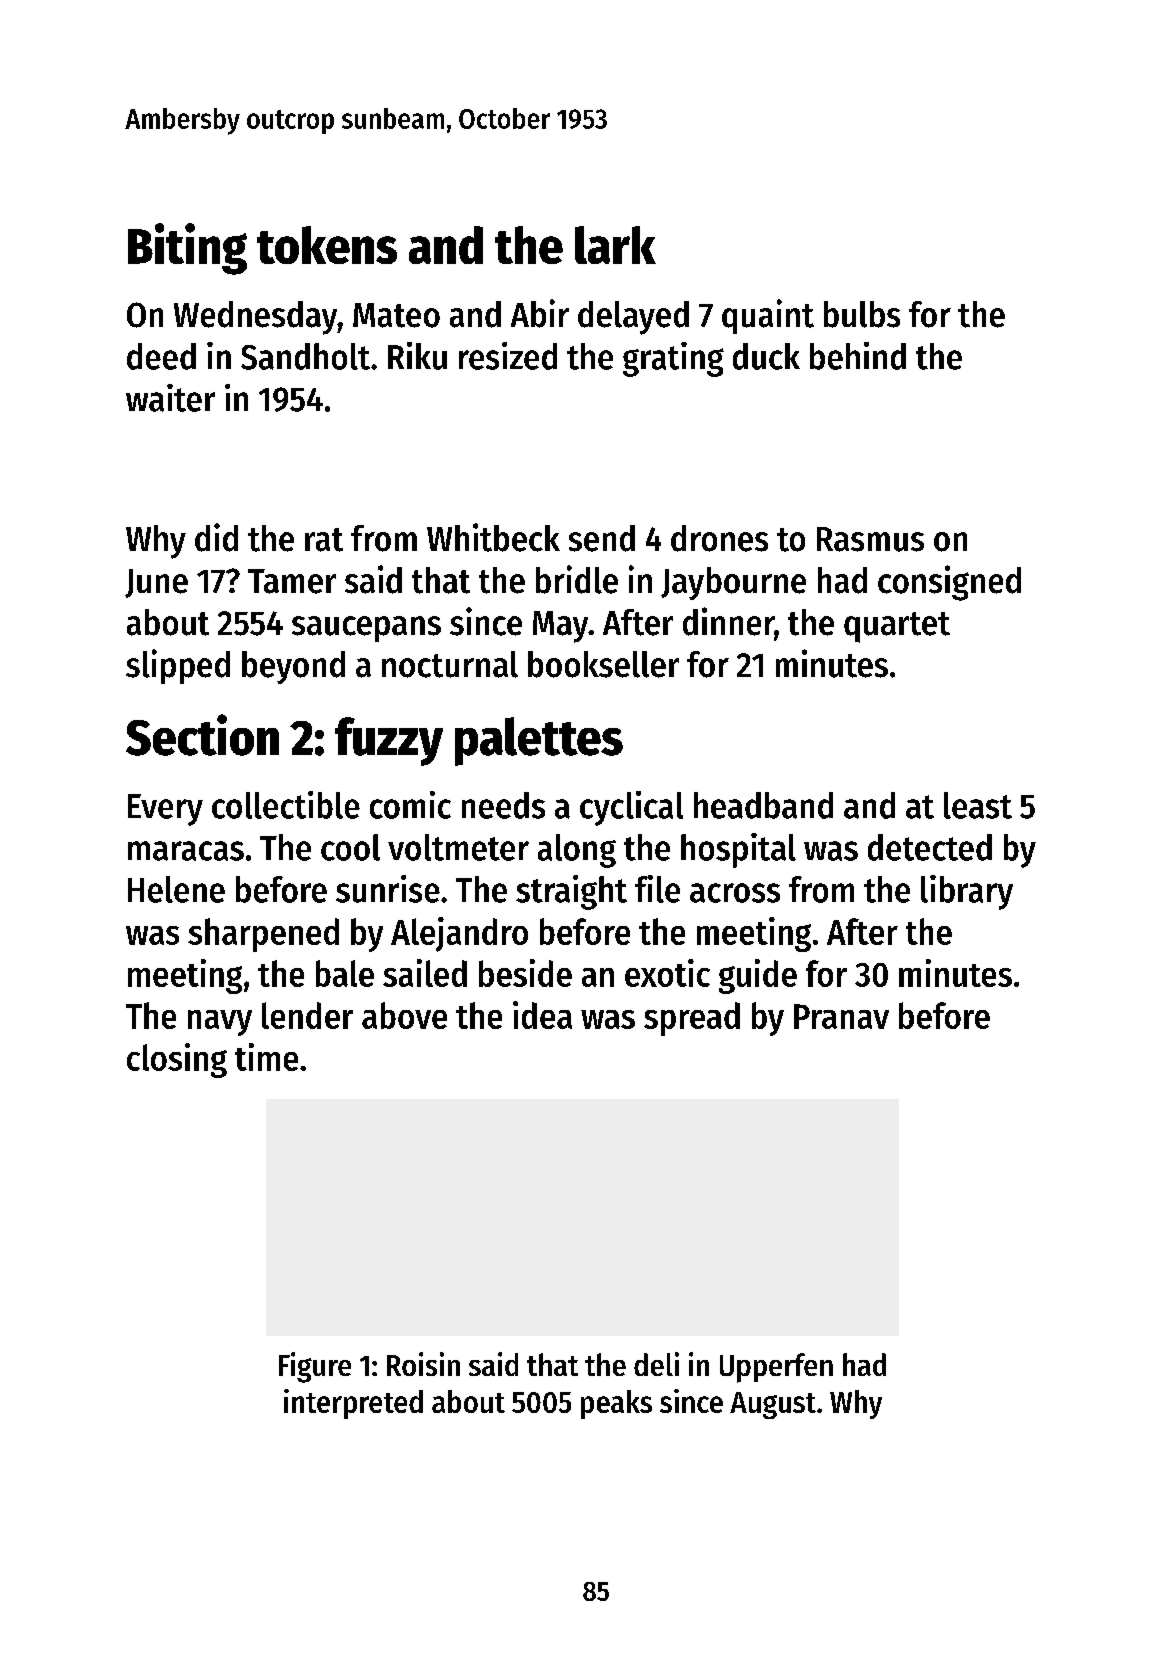  Describe the element at coordinates (615, 245) in the image. I see `lark` at that location.
